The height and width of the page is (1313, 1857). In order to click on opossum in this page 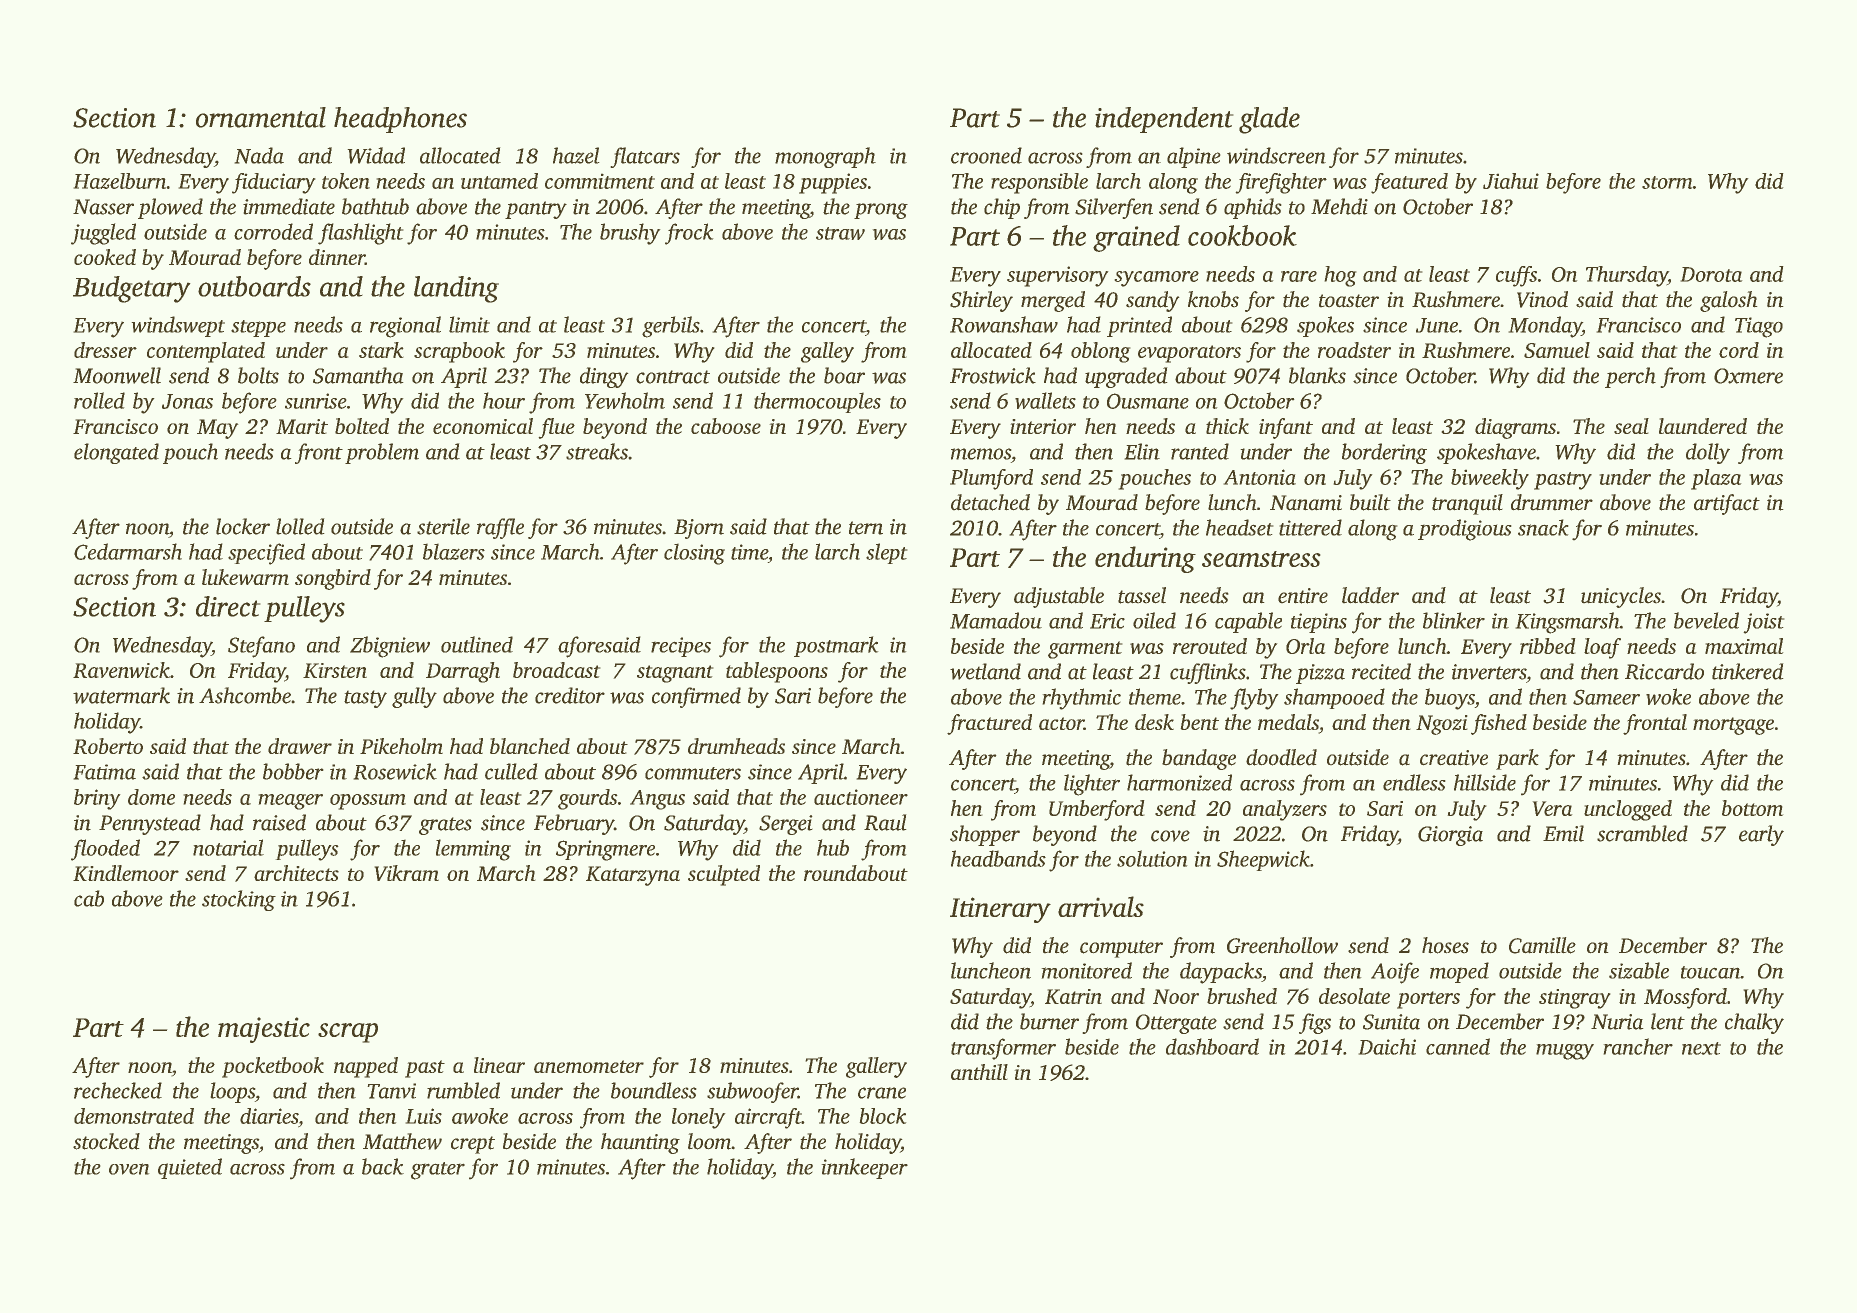, I will do `click(368, 802)`.
